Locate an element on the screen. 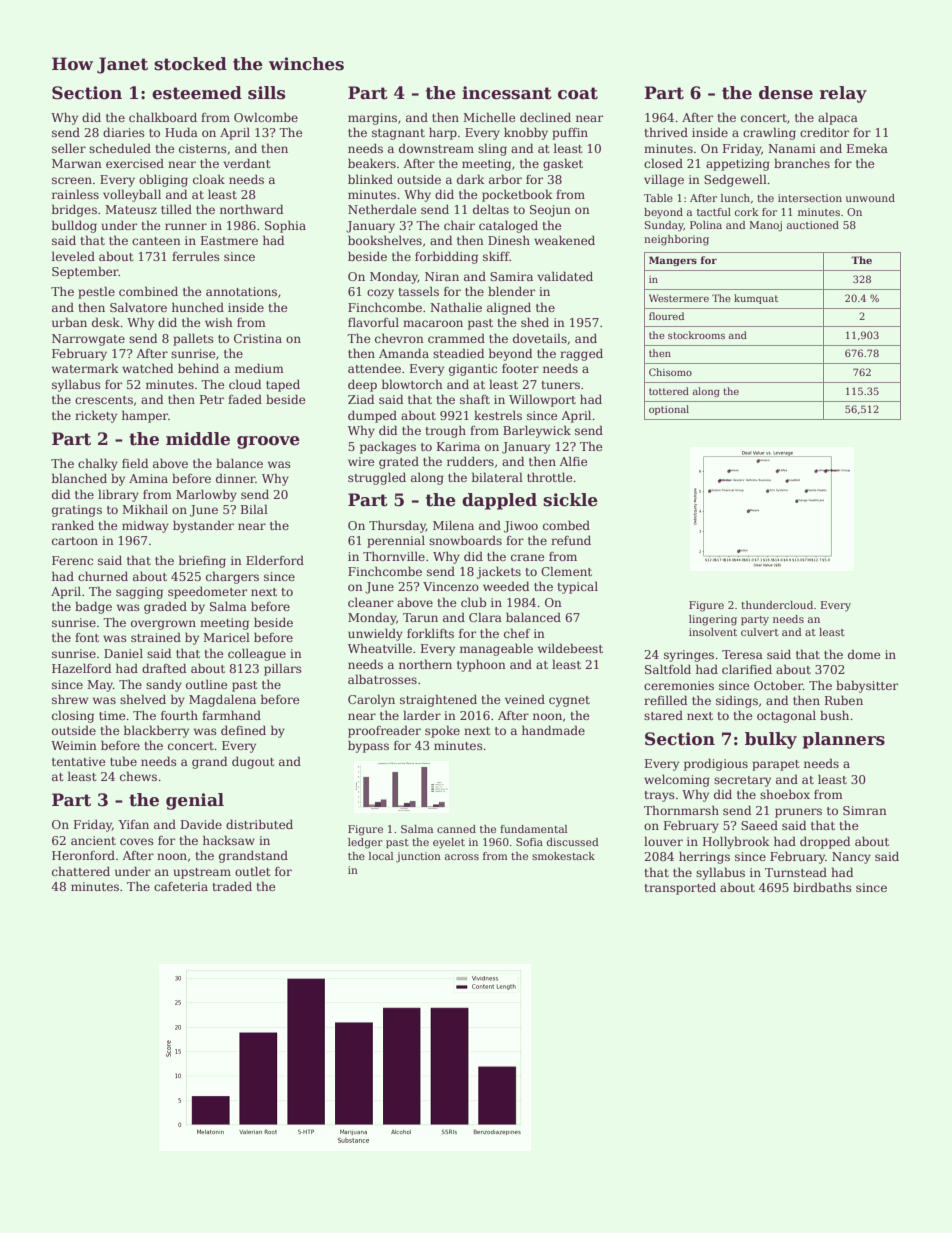 The image size is (952, 1233). lingering is located at coordinates (713, 620).
